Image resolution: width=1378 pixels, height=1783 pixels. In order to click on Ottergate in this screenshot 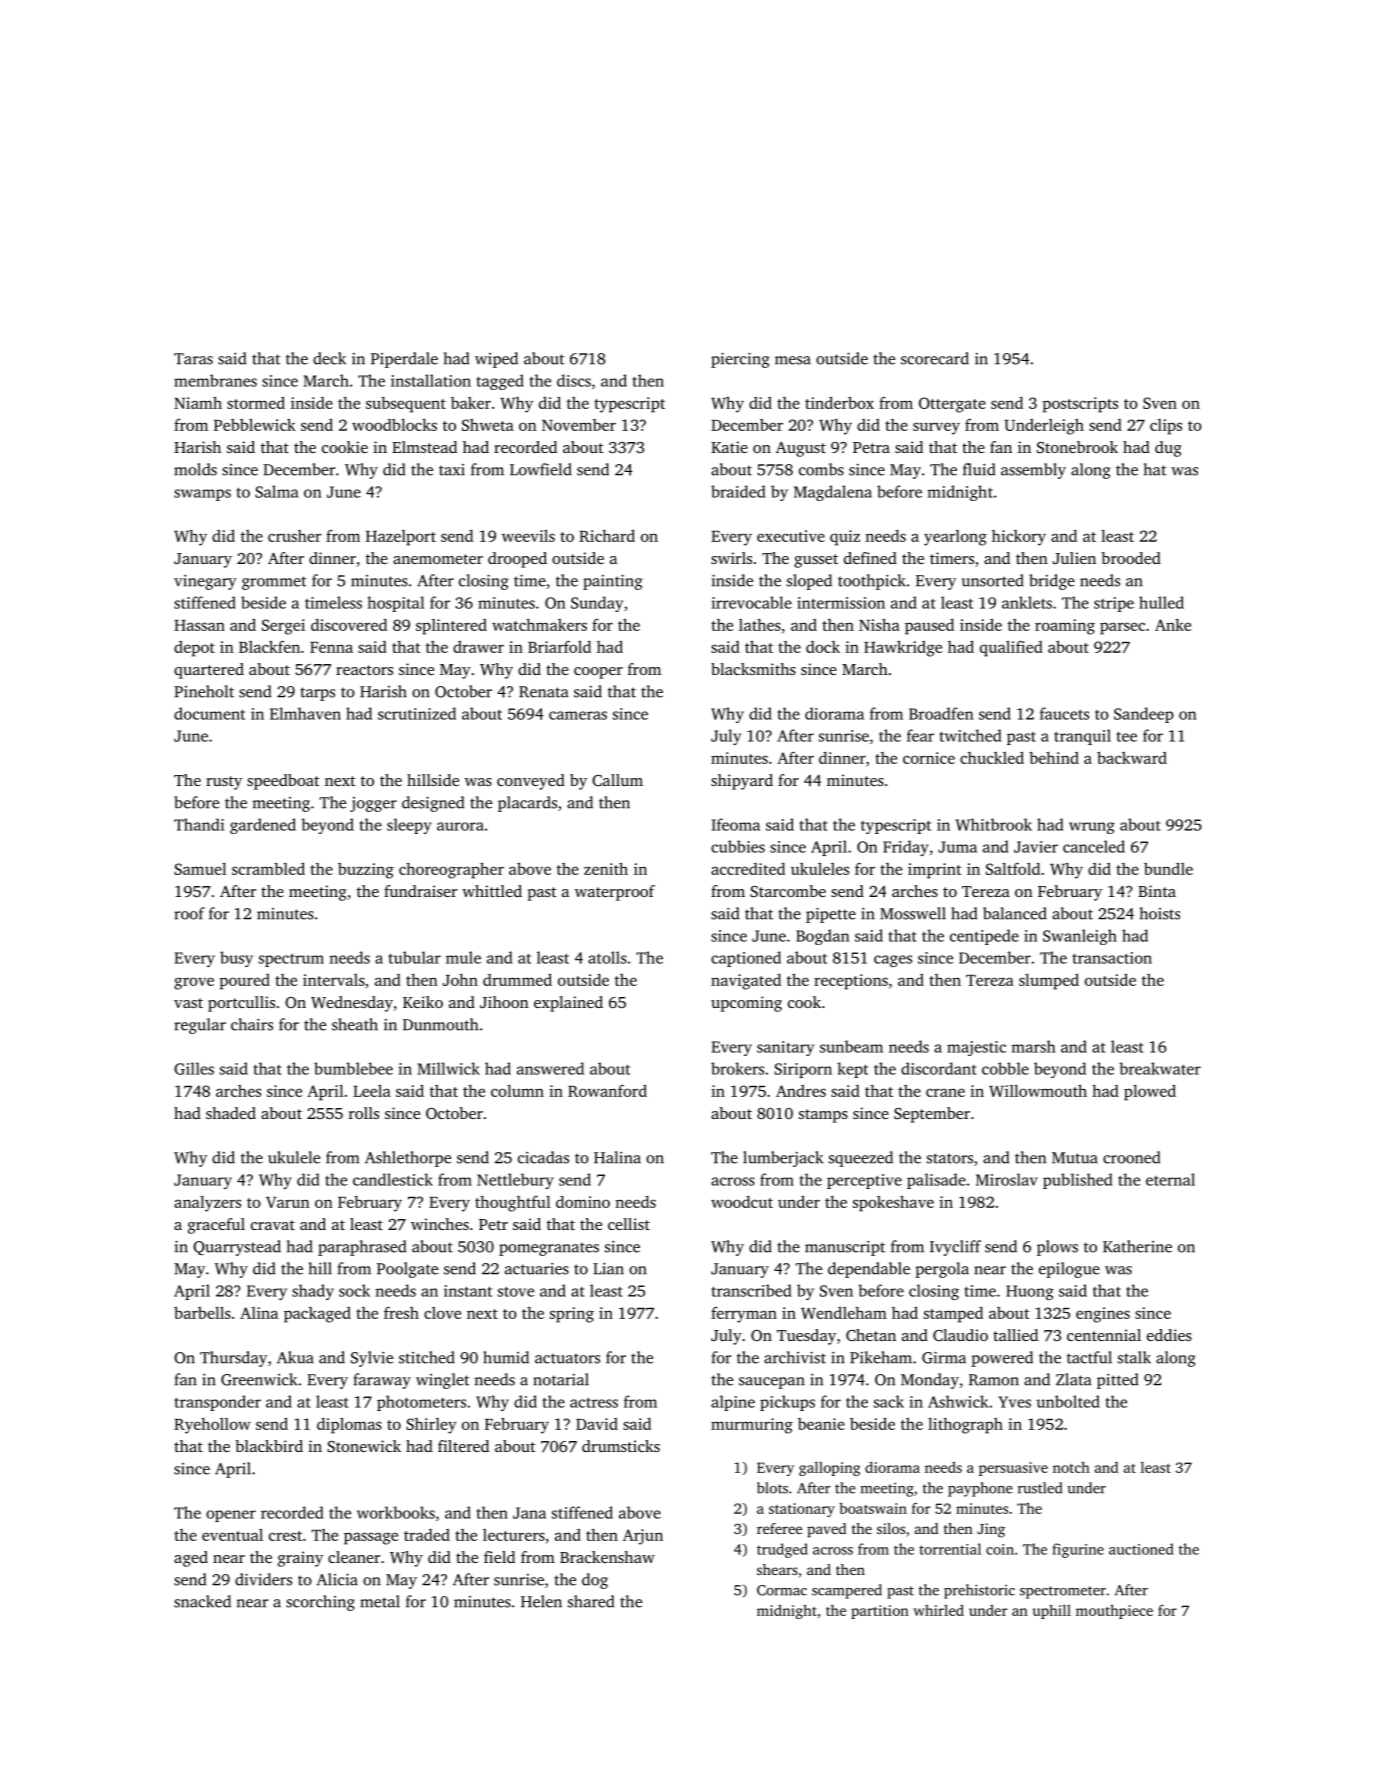, I will do `click(952, 405)`.
